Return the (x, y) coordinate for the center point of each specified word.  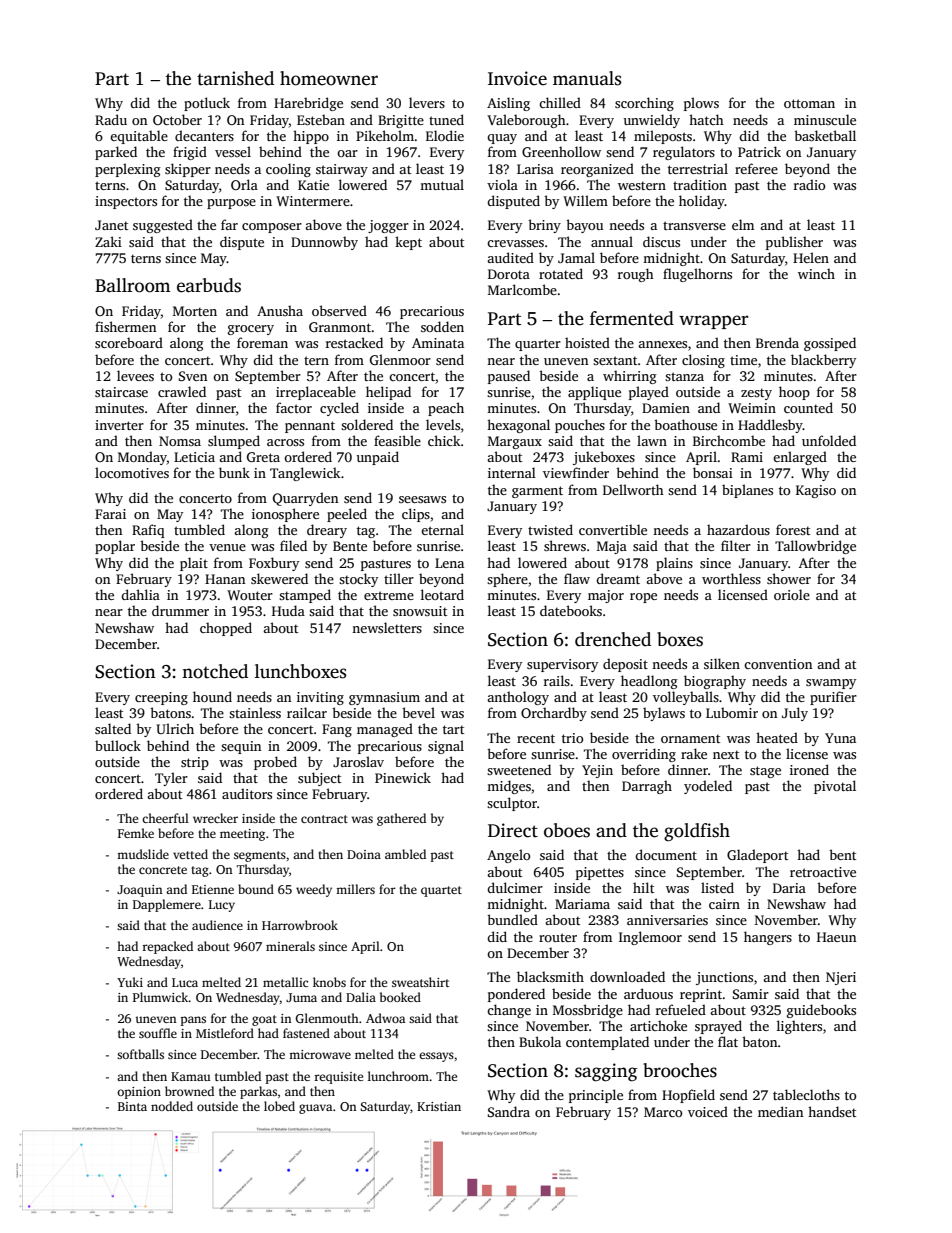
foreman (262, 342)
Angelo (508, 856)
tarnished (235, 78)
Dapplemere (167, 905)
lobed (279, 1106)
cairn (724, 904)
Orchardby (554, 714)
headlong (649, 682)
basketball (825, 135)
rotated (561, 273)
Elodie (445, 135)
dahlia (140, 594)
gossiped (830, 344)
